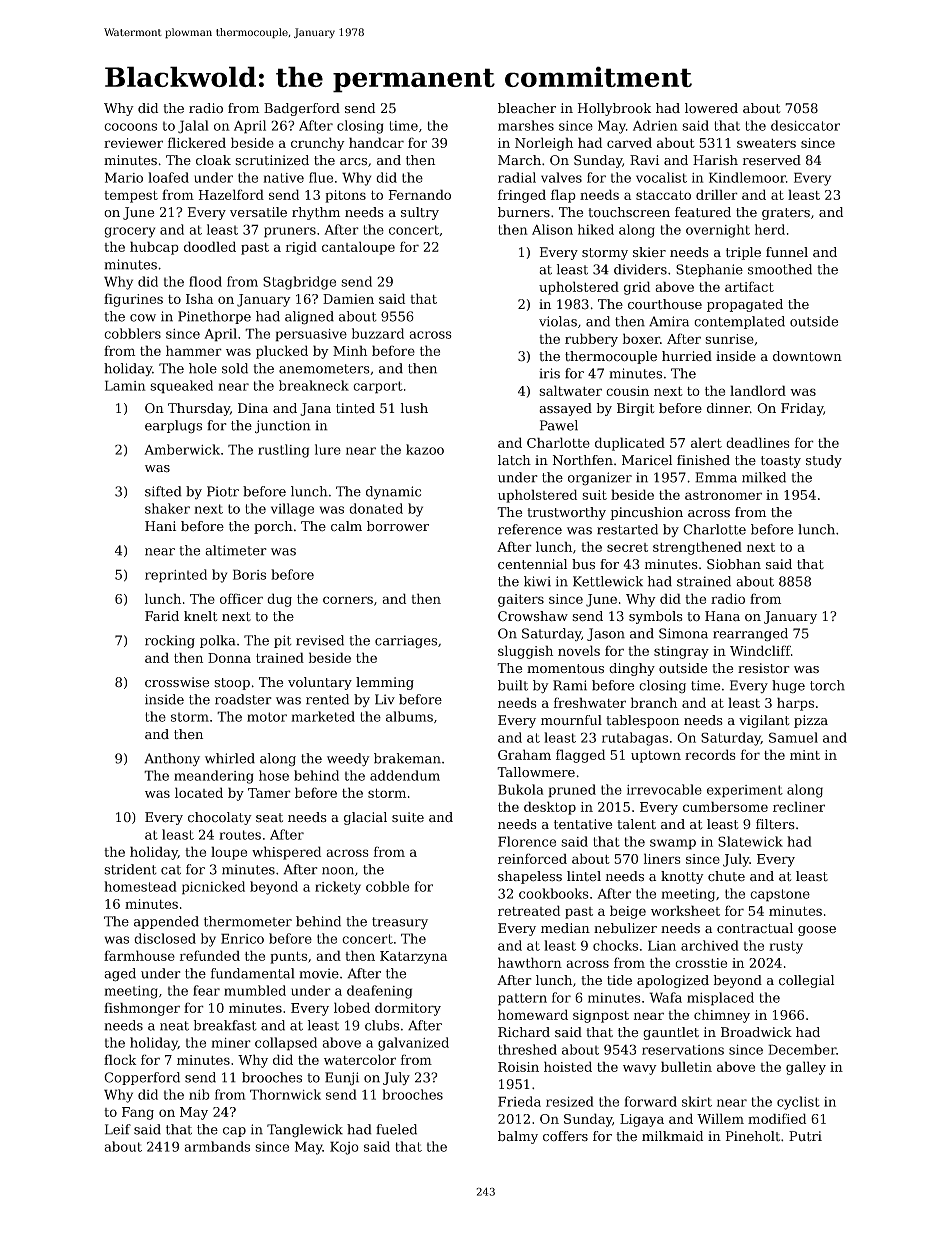  What do you see at coordinates (753, 1136) in the image?
I see `Pineholt` at bounding box center [753, 1136].
